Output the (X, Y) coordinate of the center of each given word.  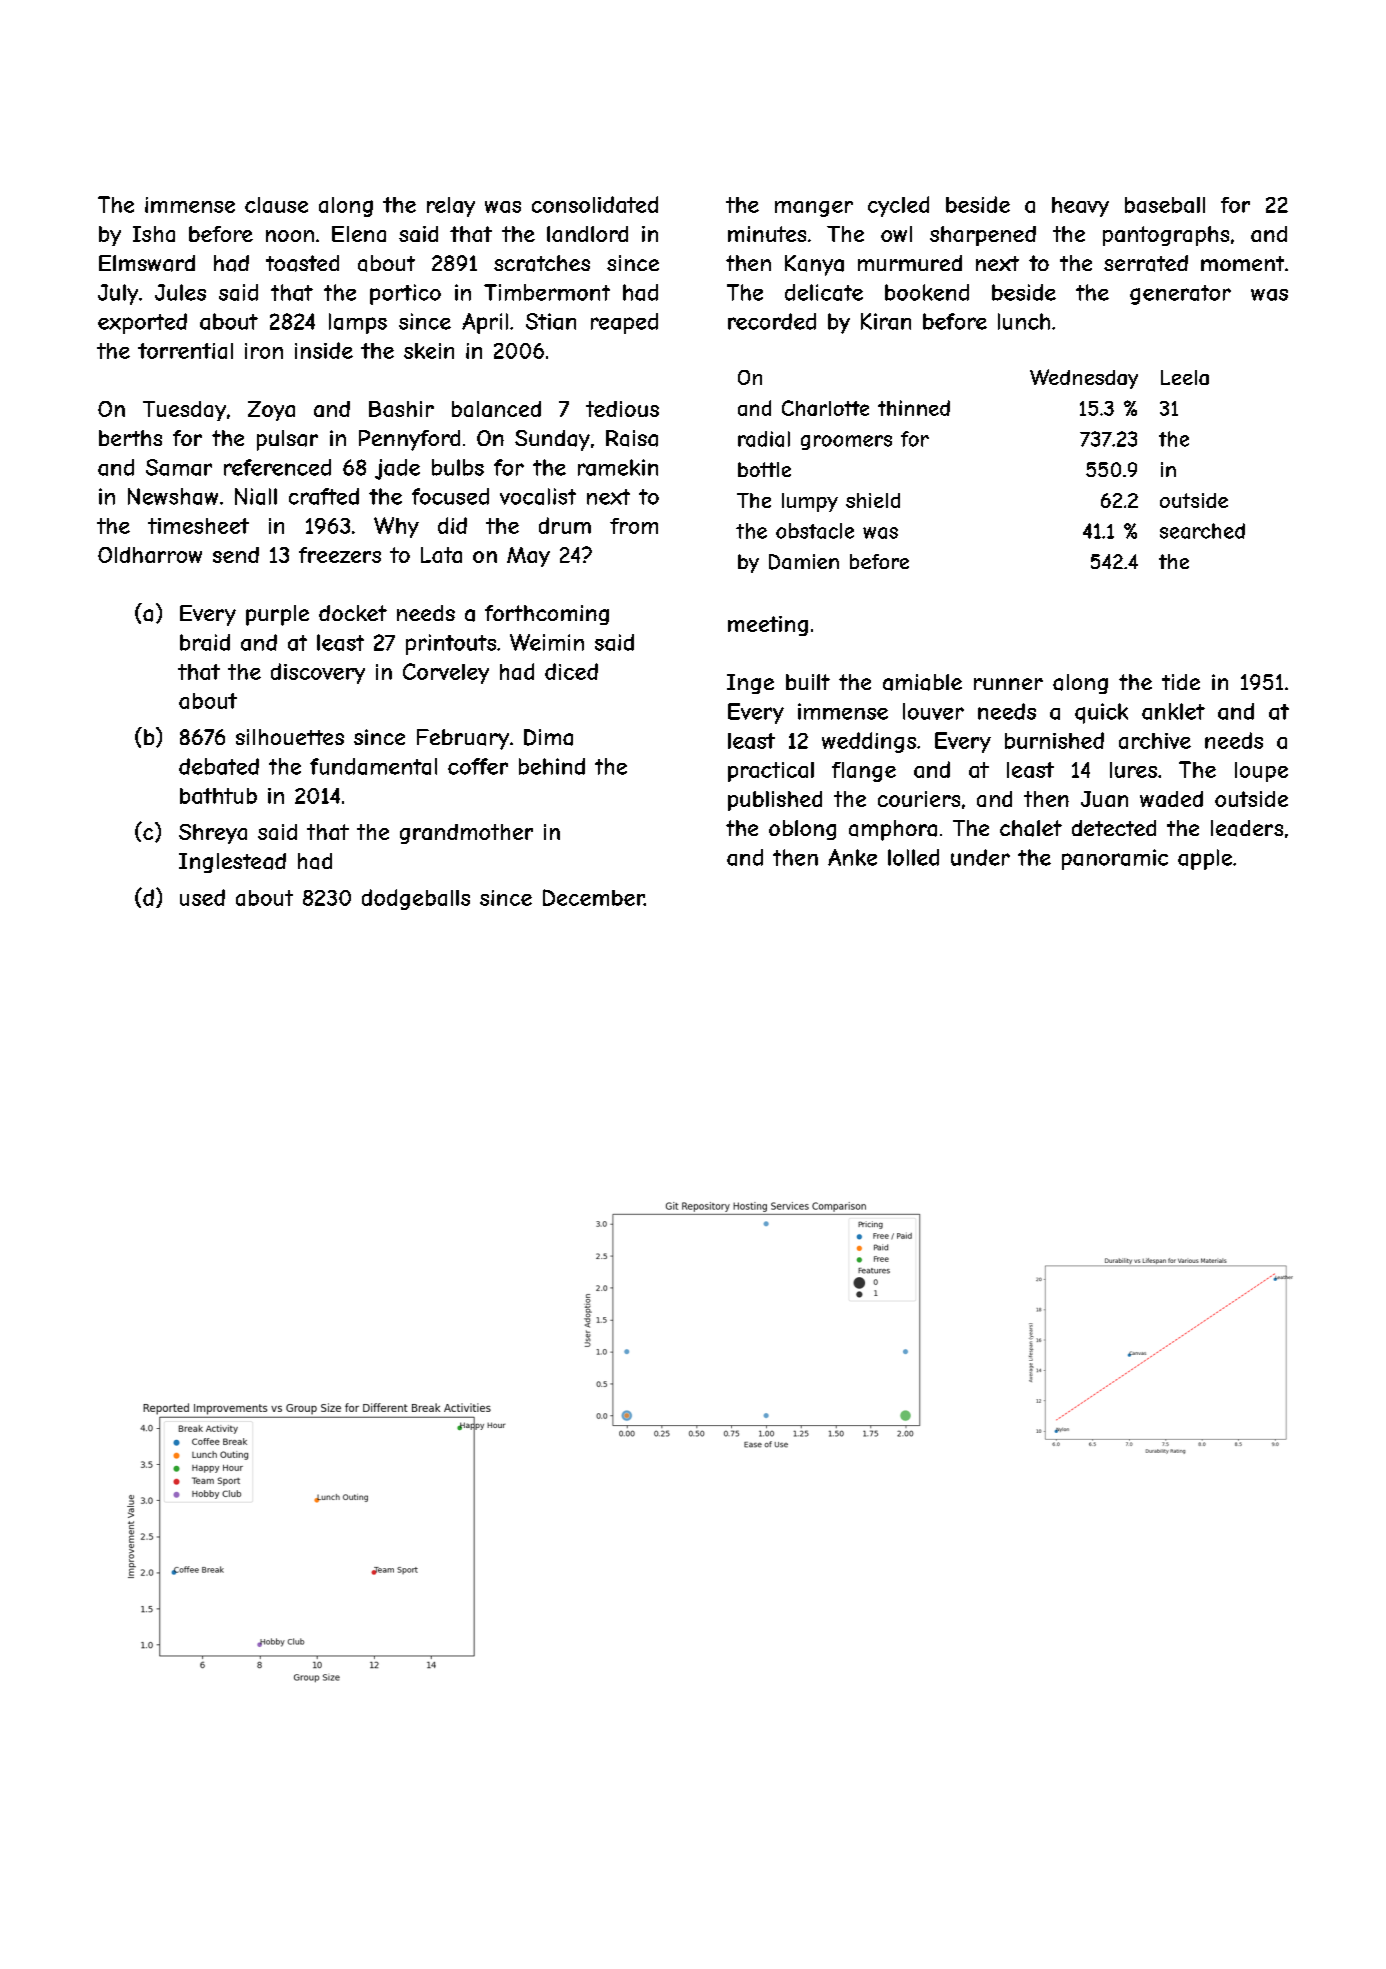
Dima (548, 737)
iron (264, 351)
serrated (1146, 263)
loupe (1261, 772)
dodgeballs (416, 899)
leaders (1247, 828)
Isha (154, 234)
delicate (824, 292)
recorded (772, 321)
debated (219, 766)
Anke (852, 857)
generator (1180, 295)
